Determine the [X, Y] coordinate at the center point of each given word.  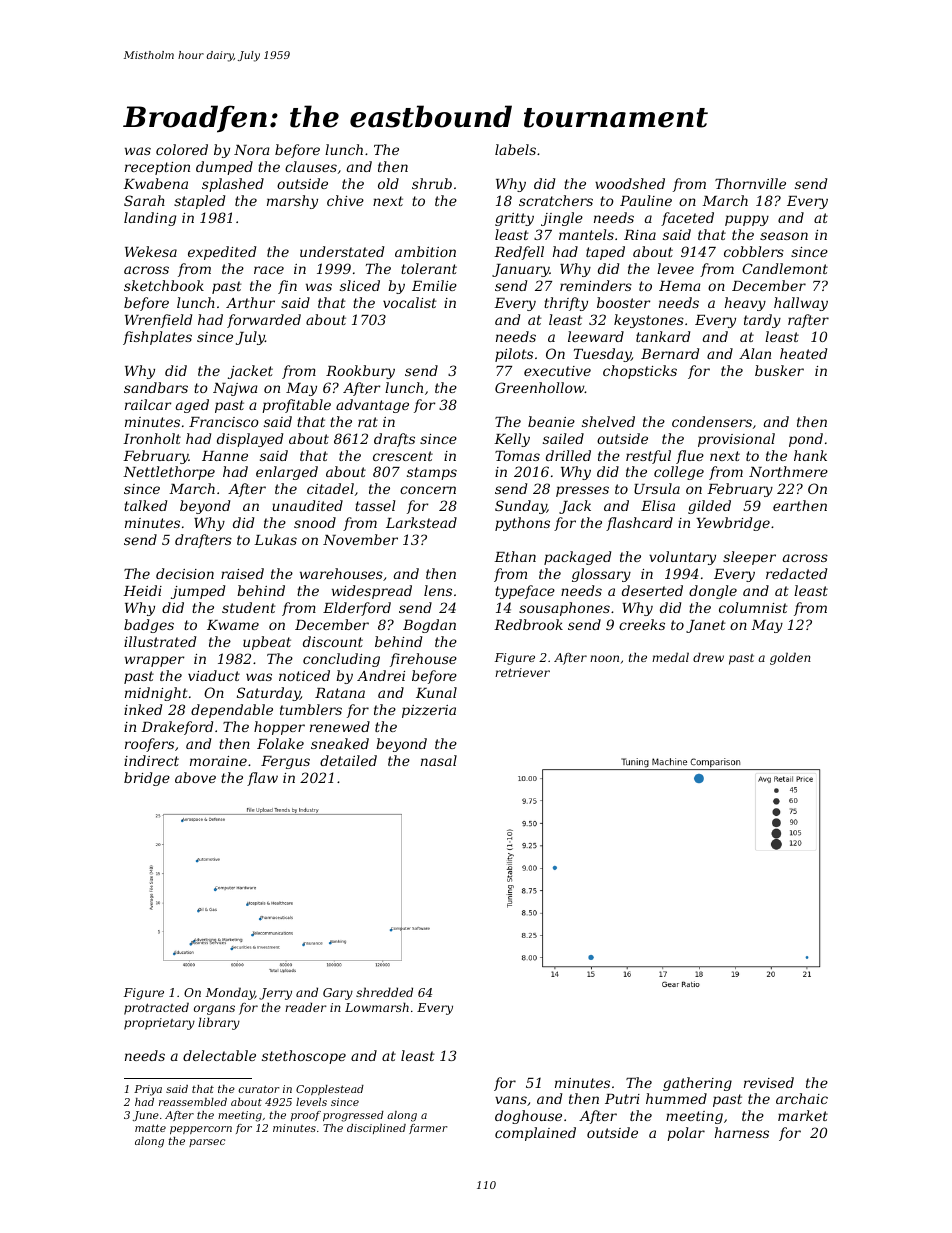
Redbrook [528, 624]
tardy [762, 321]
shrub [432, 183]
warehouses [341, 573]
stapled [199, 202]
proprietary [159, 1024]
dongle [713, 592]
